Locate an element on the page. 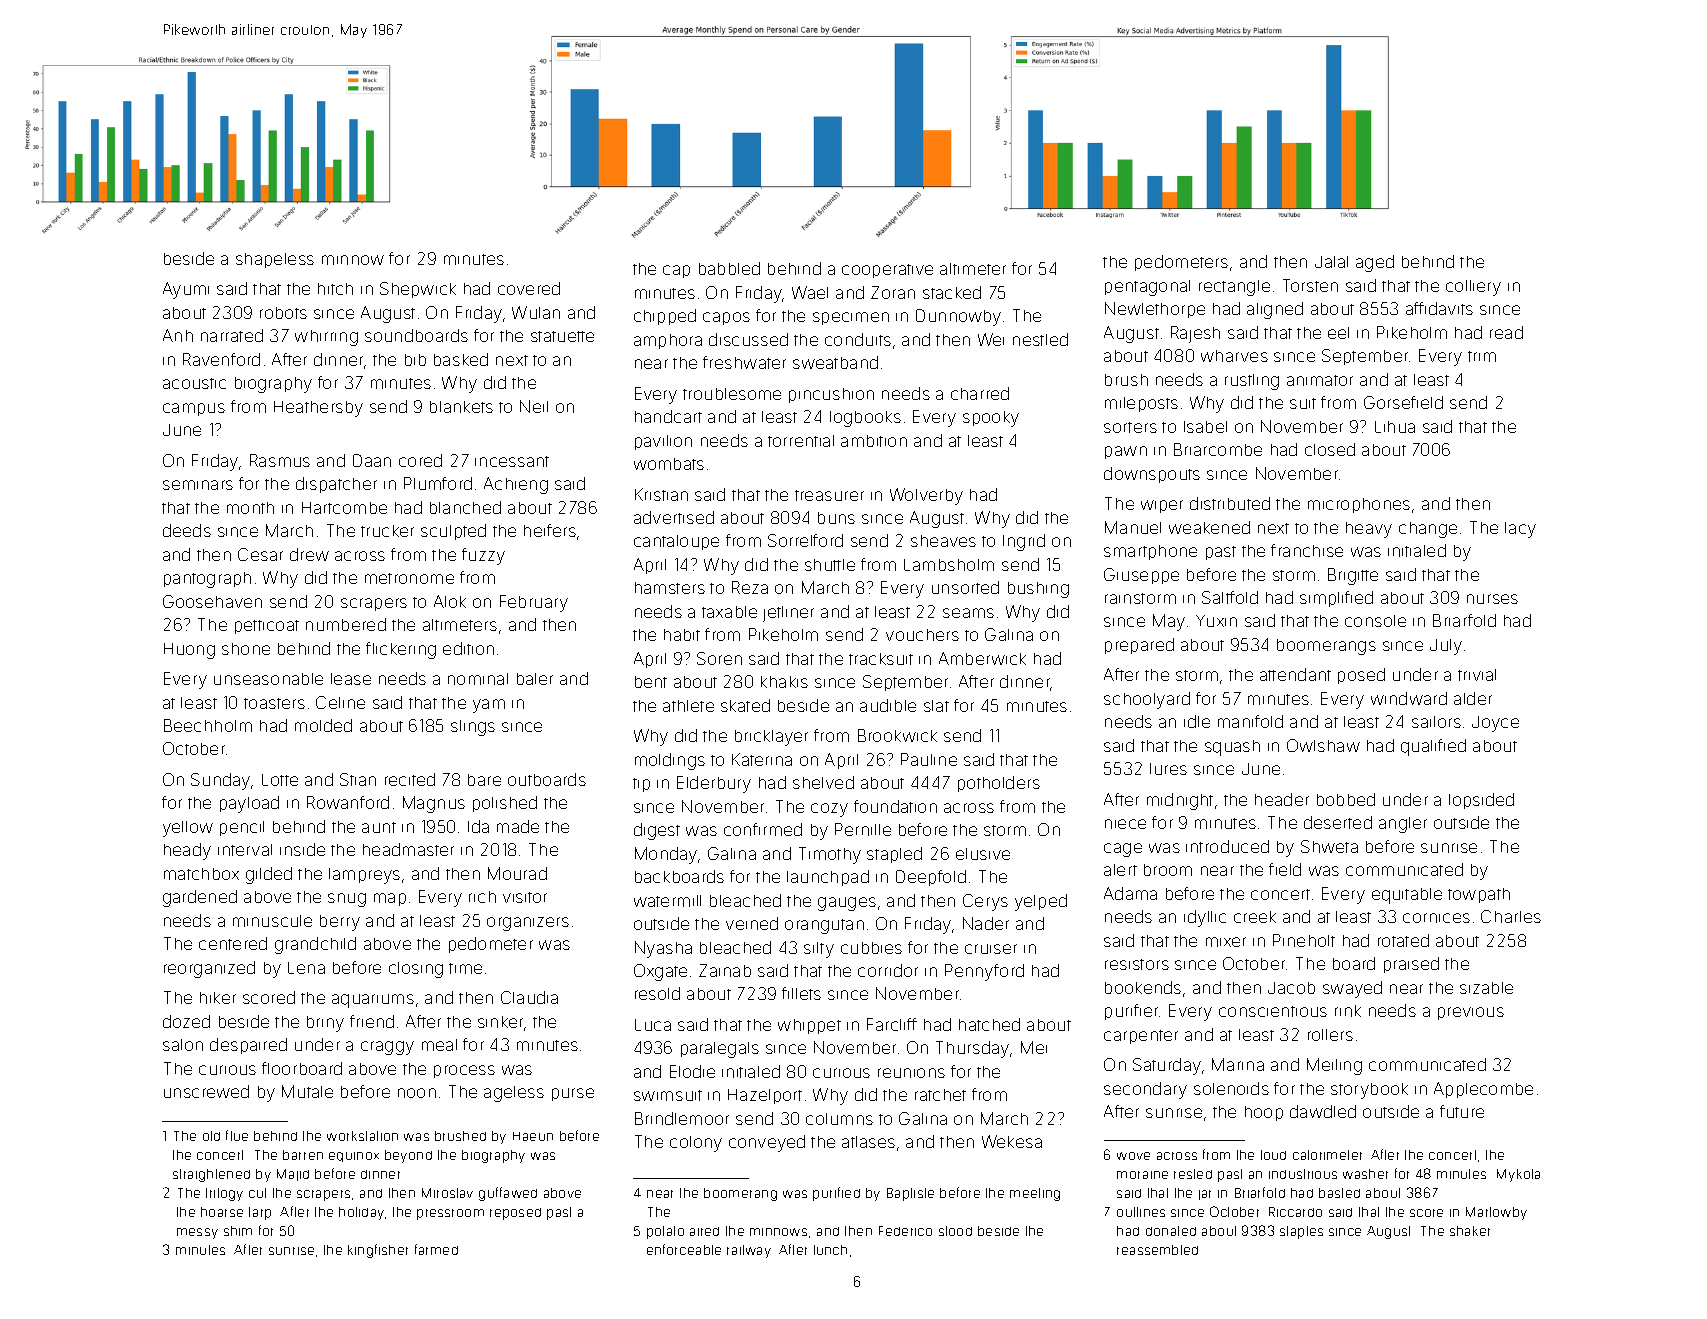 The width and height of the document is (1707, 1319). barren is located at coordinates (303, 1155).
